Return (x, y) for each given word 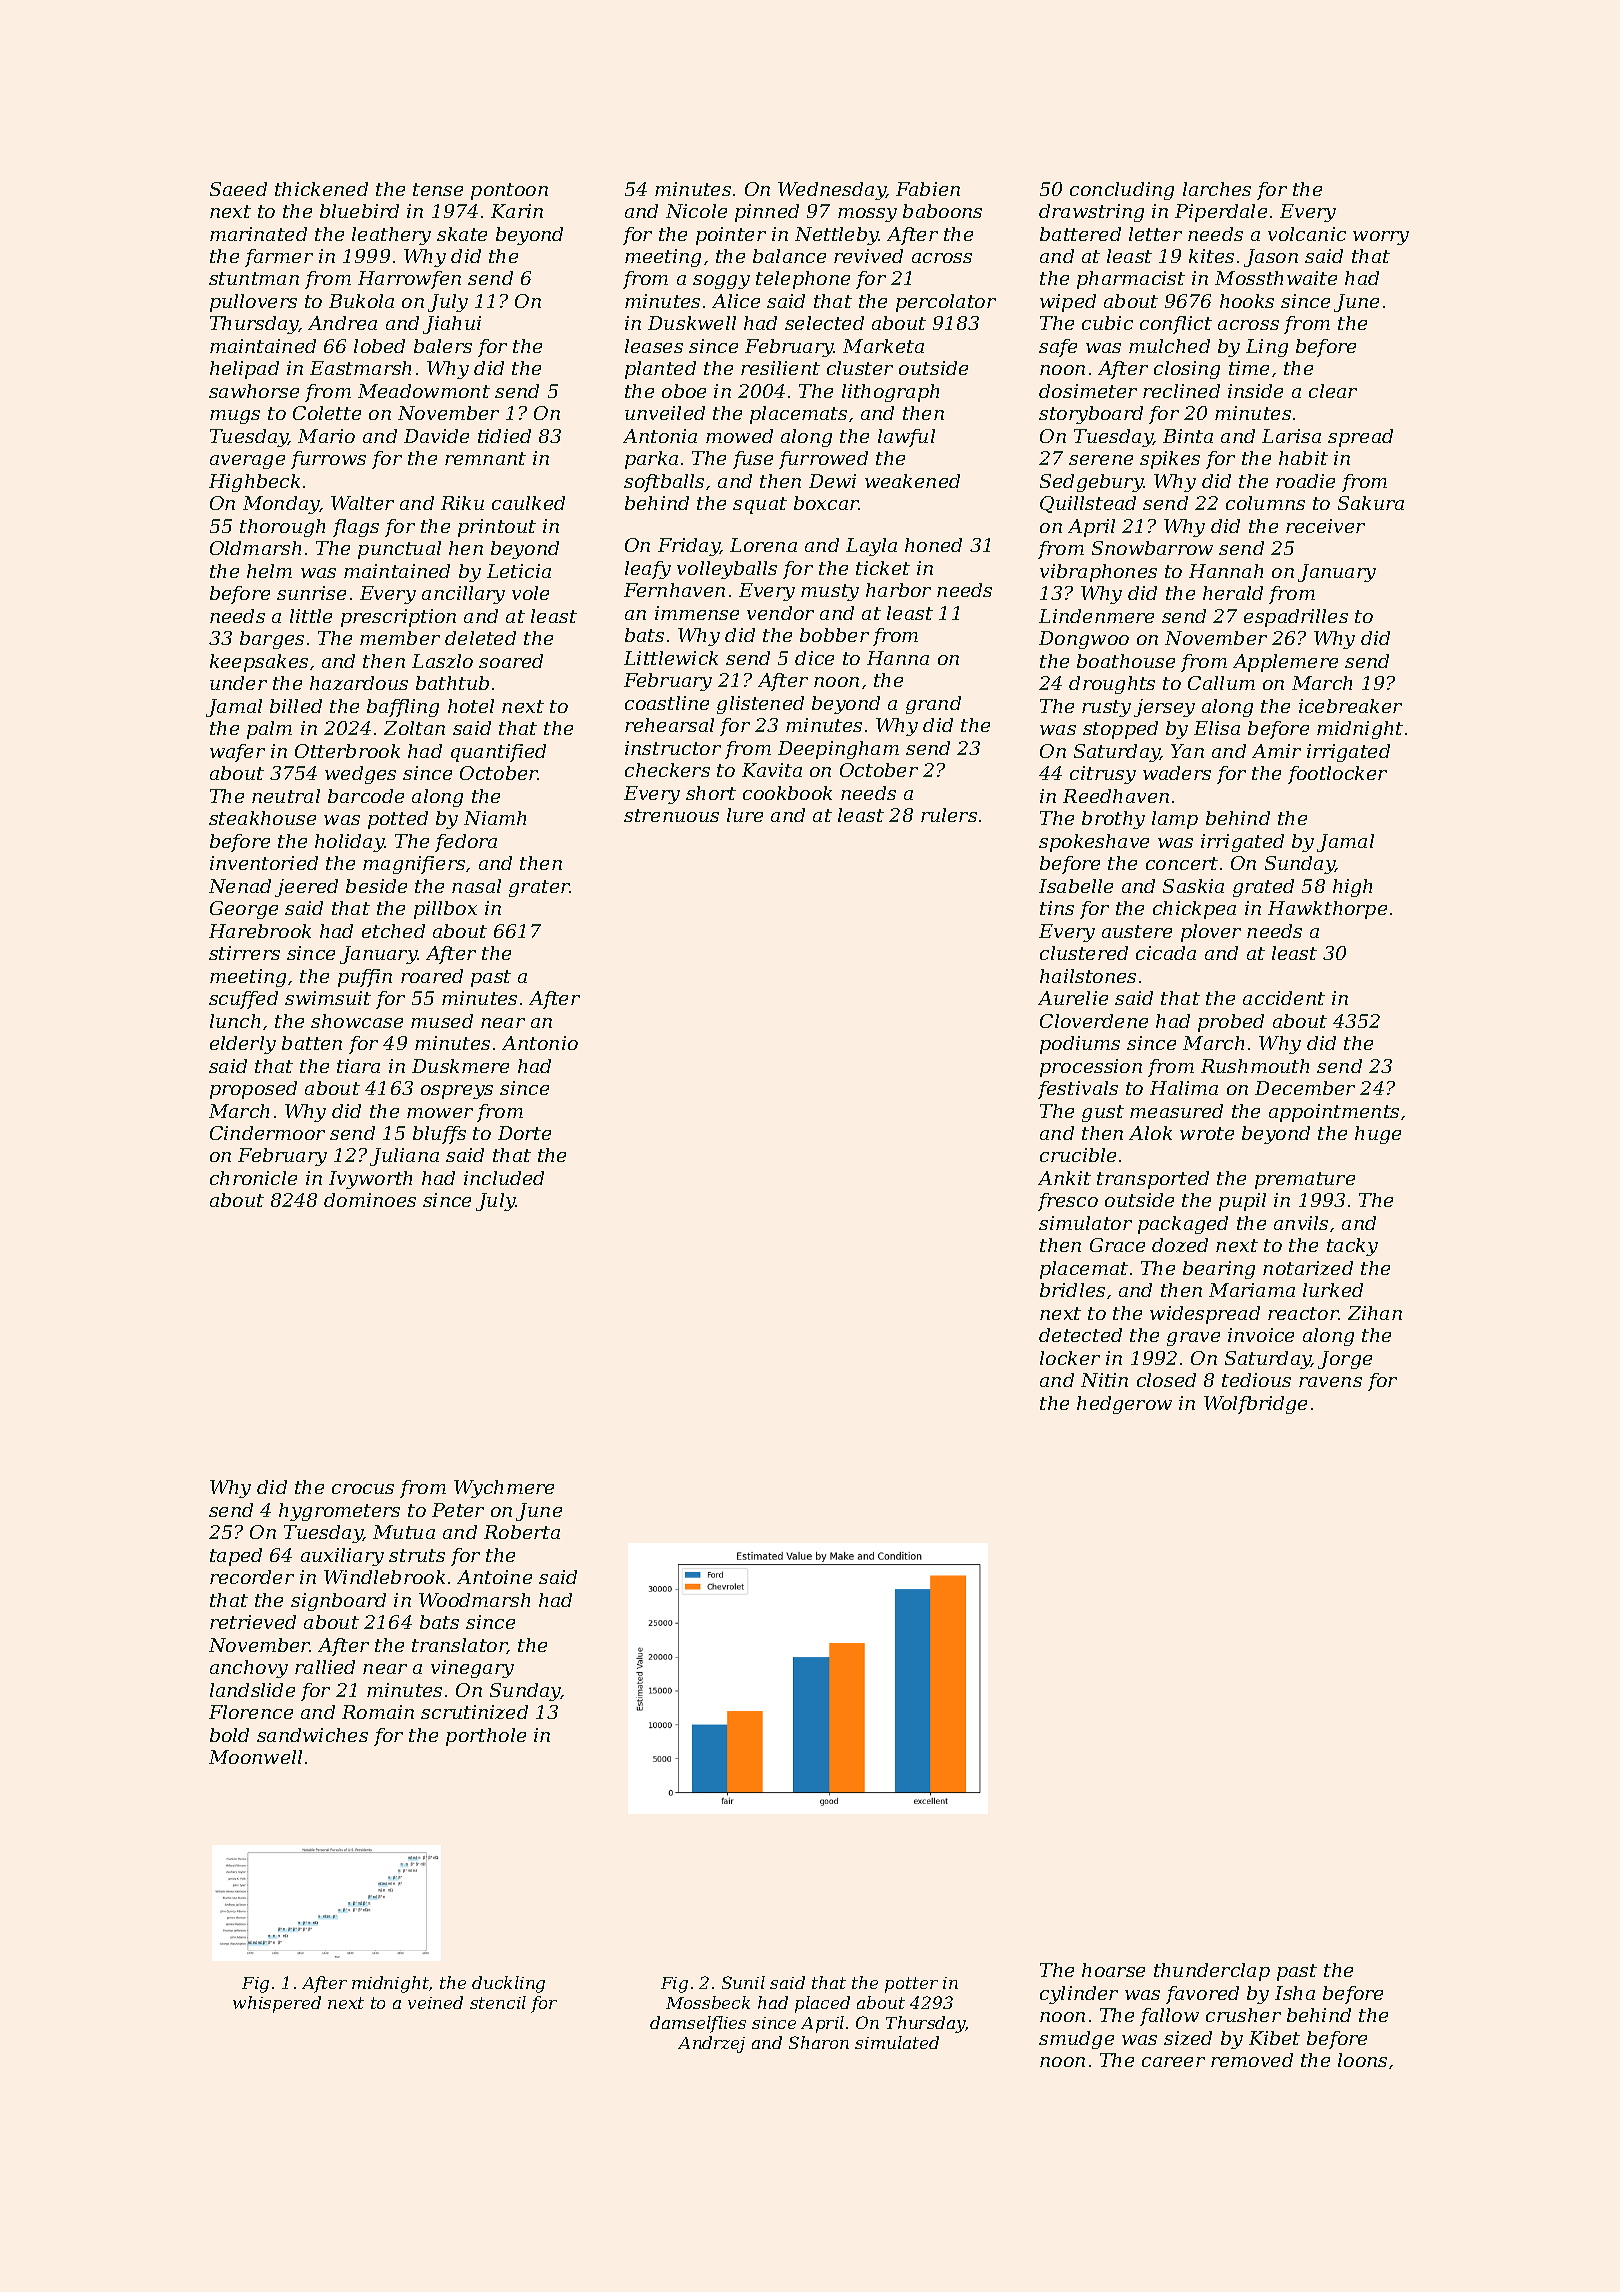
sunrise (311, 593)
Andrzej (711, 2044)
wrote (1207, 1133)
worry (1381, 238)
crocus (363, 1489)
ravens (1330, 1382)
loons (1362, 2060)
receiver (1325, 526)
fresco (1068, 1202)
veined (435, 2002)
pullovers (253, 303)
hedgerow (1124, 1405)
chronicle (253, 1178)
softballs (664, 483)
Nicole (696, 211)
